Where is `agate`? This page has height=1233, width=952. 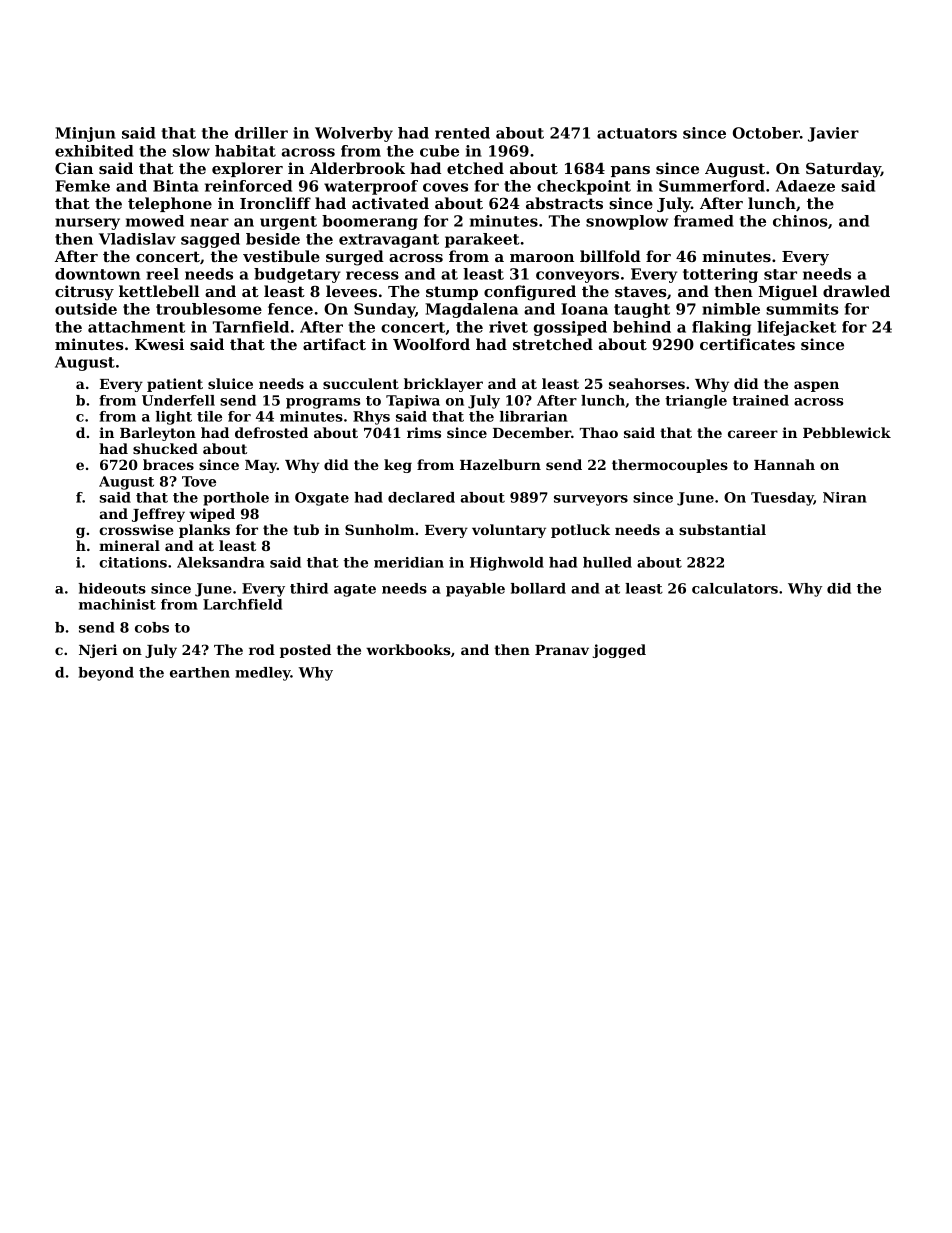 agate is located at coordinates (355, 590).
